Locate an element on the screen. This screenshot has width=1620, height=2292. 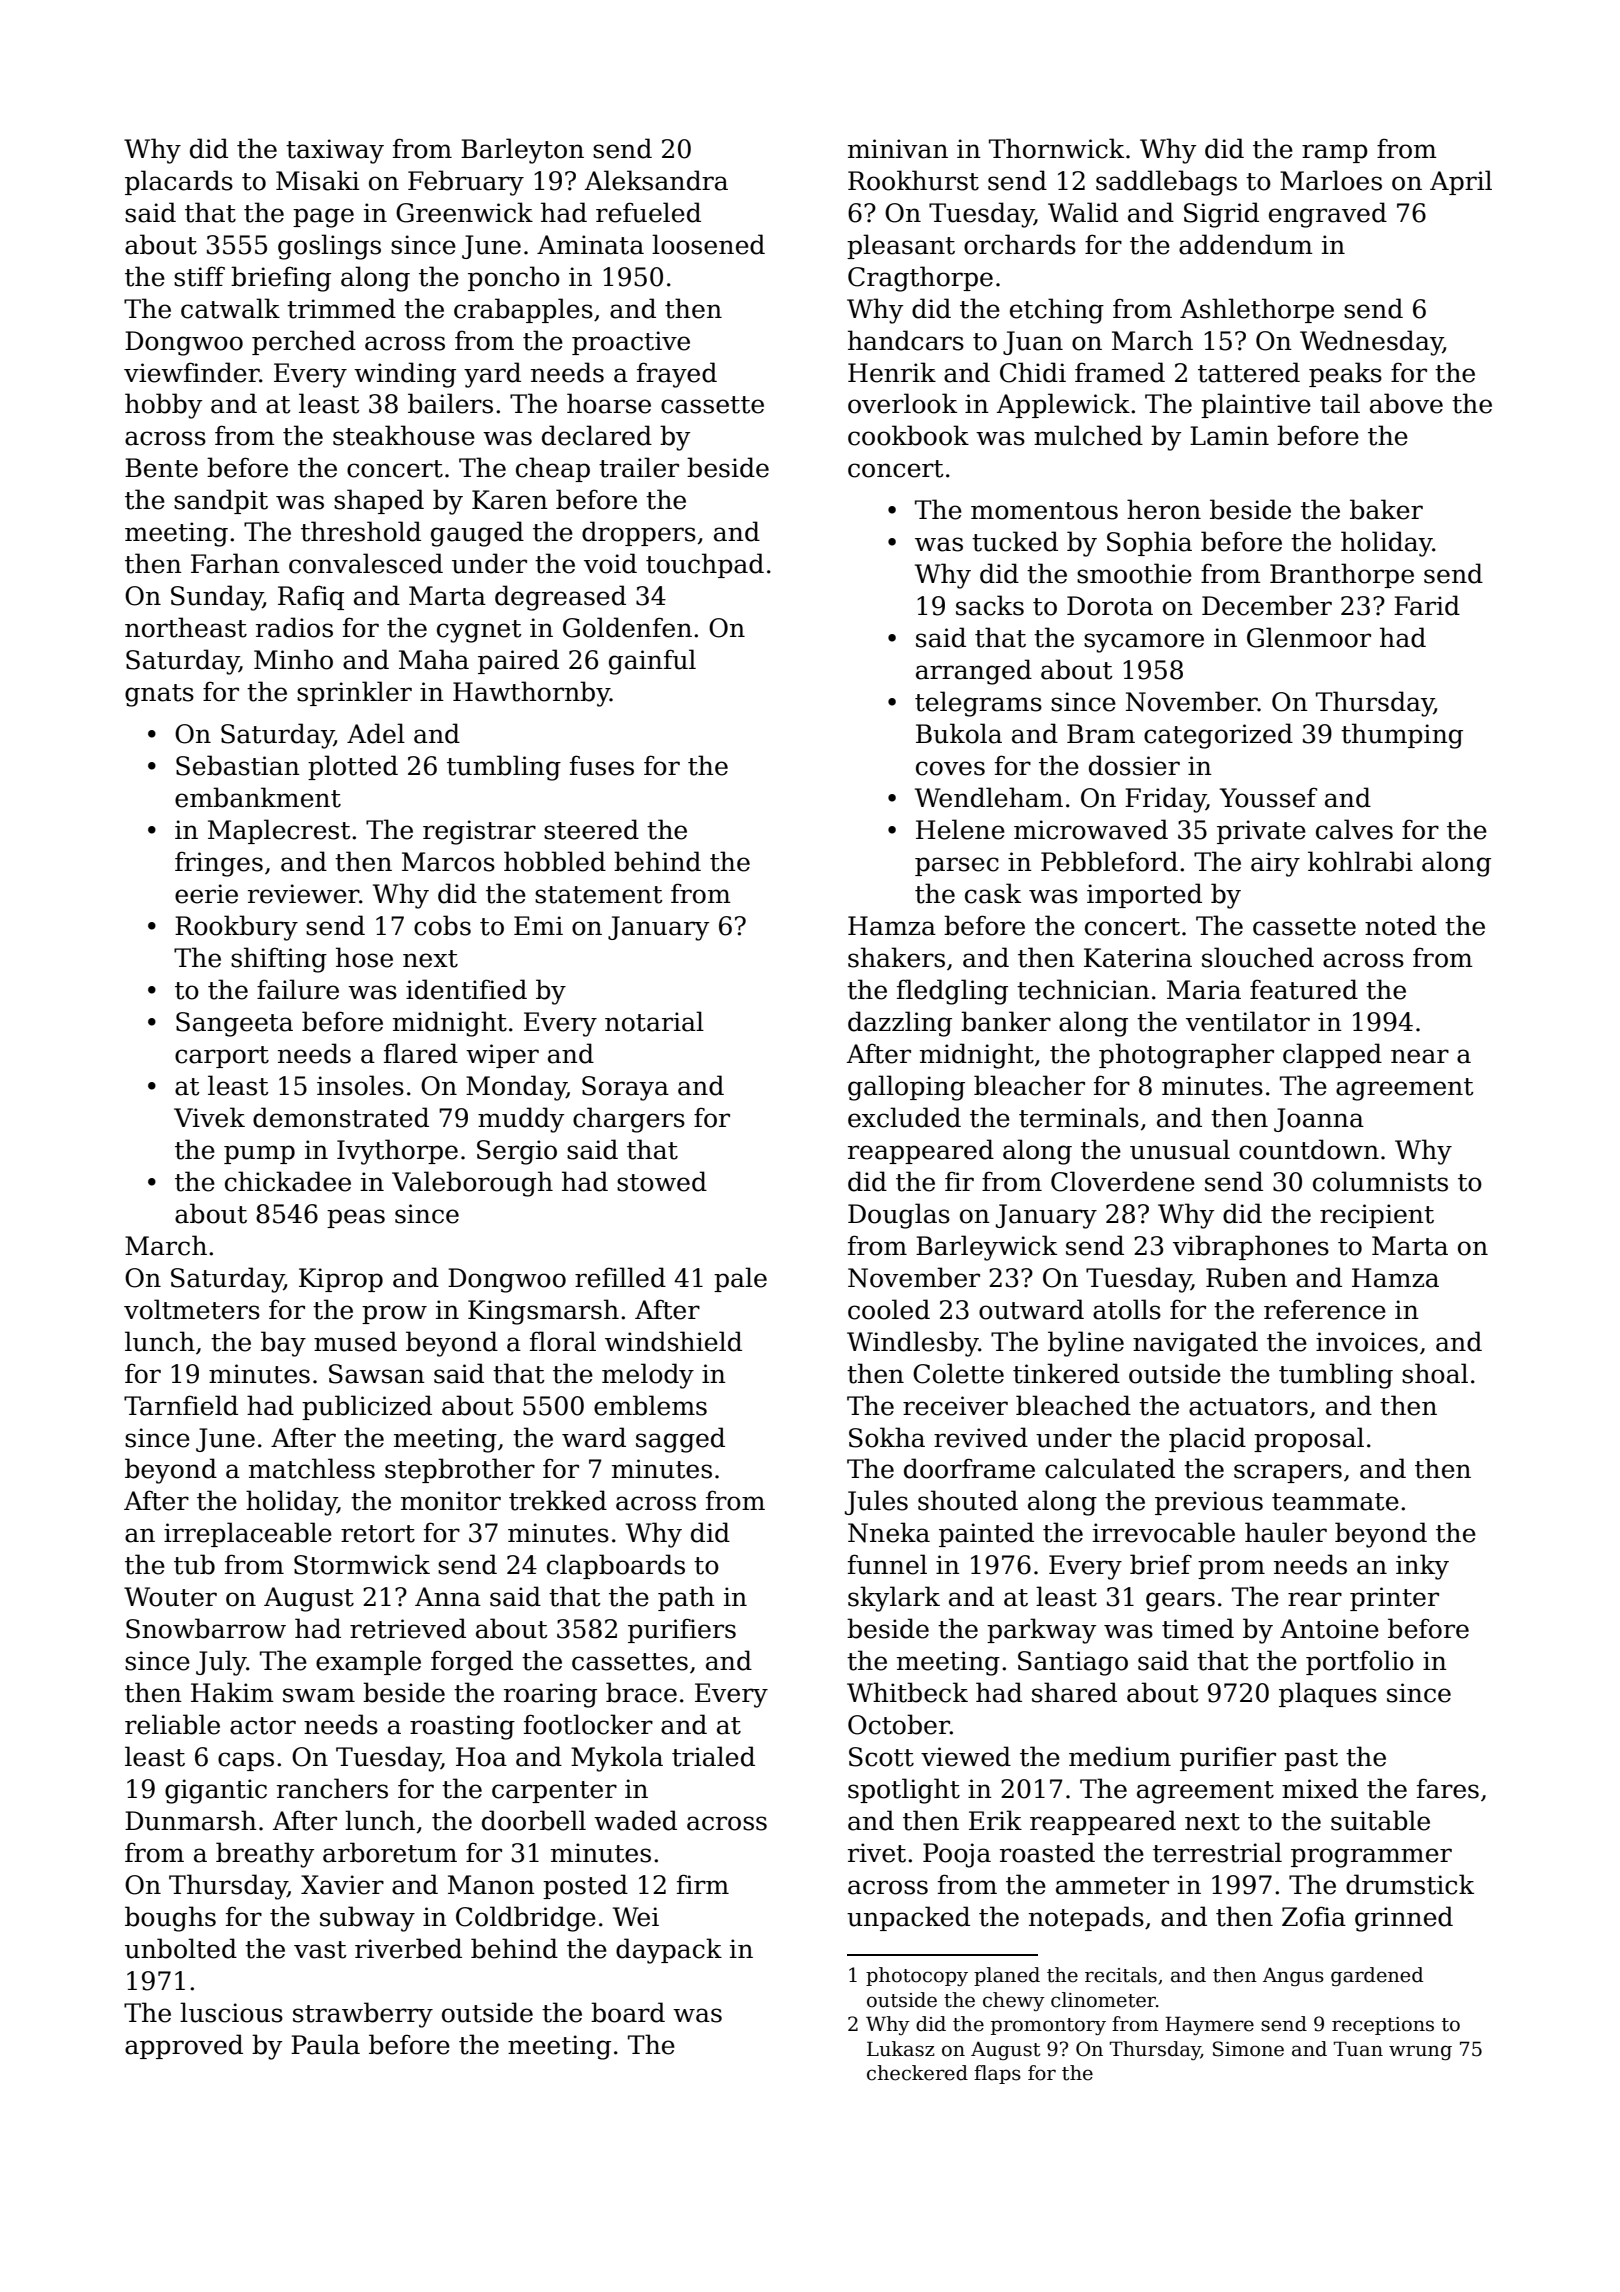
Tarnfield is located at coordinates (181, 1405).
